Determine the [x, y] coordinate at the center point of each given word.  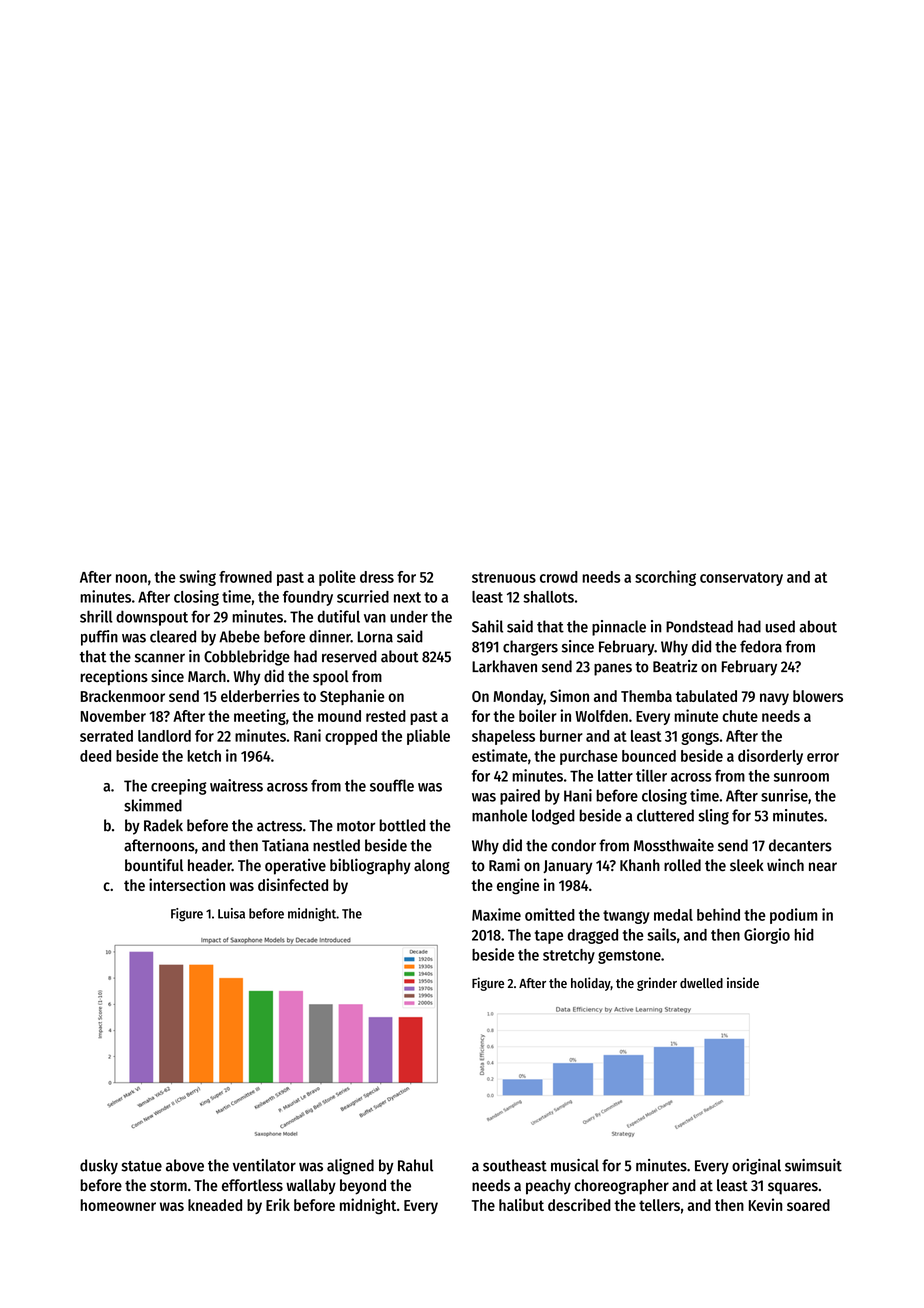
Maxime [496, 914]
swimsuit [813, 1165]
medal [673, 915]
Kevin [765, 1204]
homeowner [118, 1205]
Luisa [231, 913]
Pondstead [699, 626]
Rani [307, 735]
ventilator [264, 1165]
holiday [591, 984]
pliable [428, 737]
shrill [96, 616]
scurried [363, 596]
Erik [278, 1204]
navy [774, 699]
